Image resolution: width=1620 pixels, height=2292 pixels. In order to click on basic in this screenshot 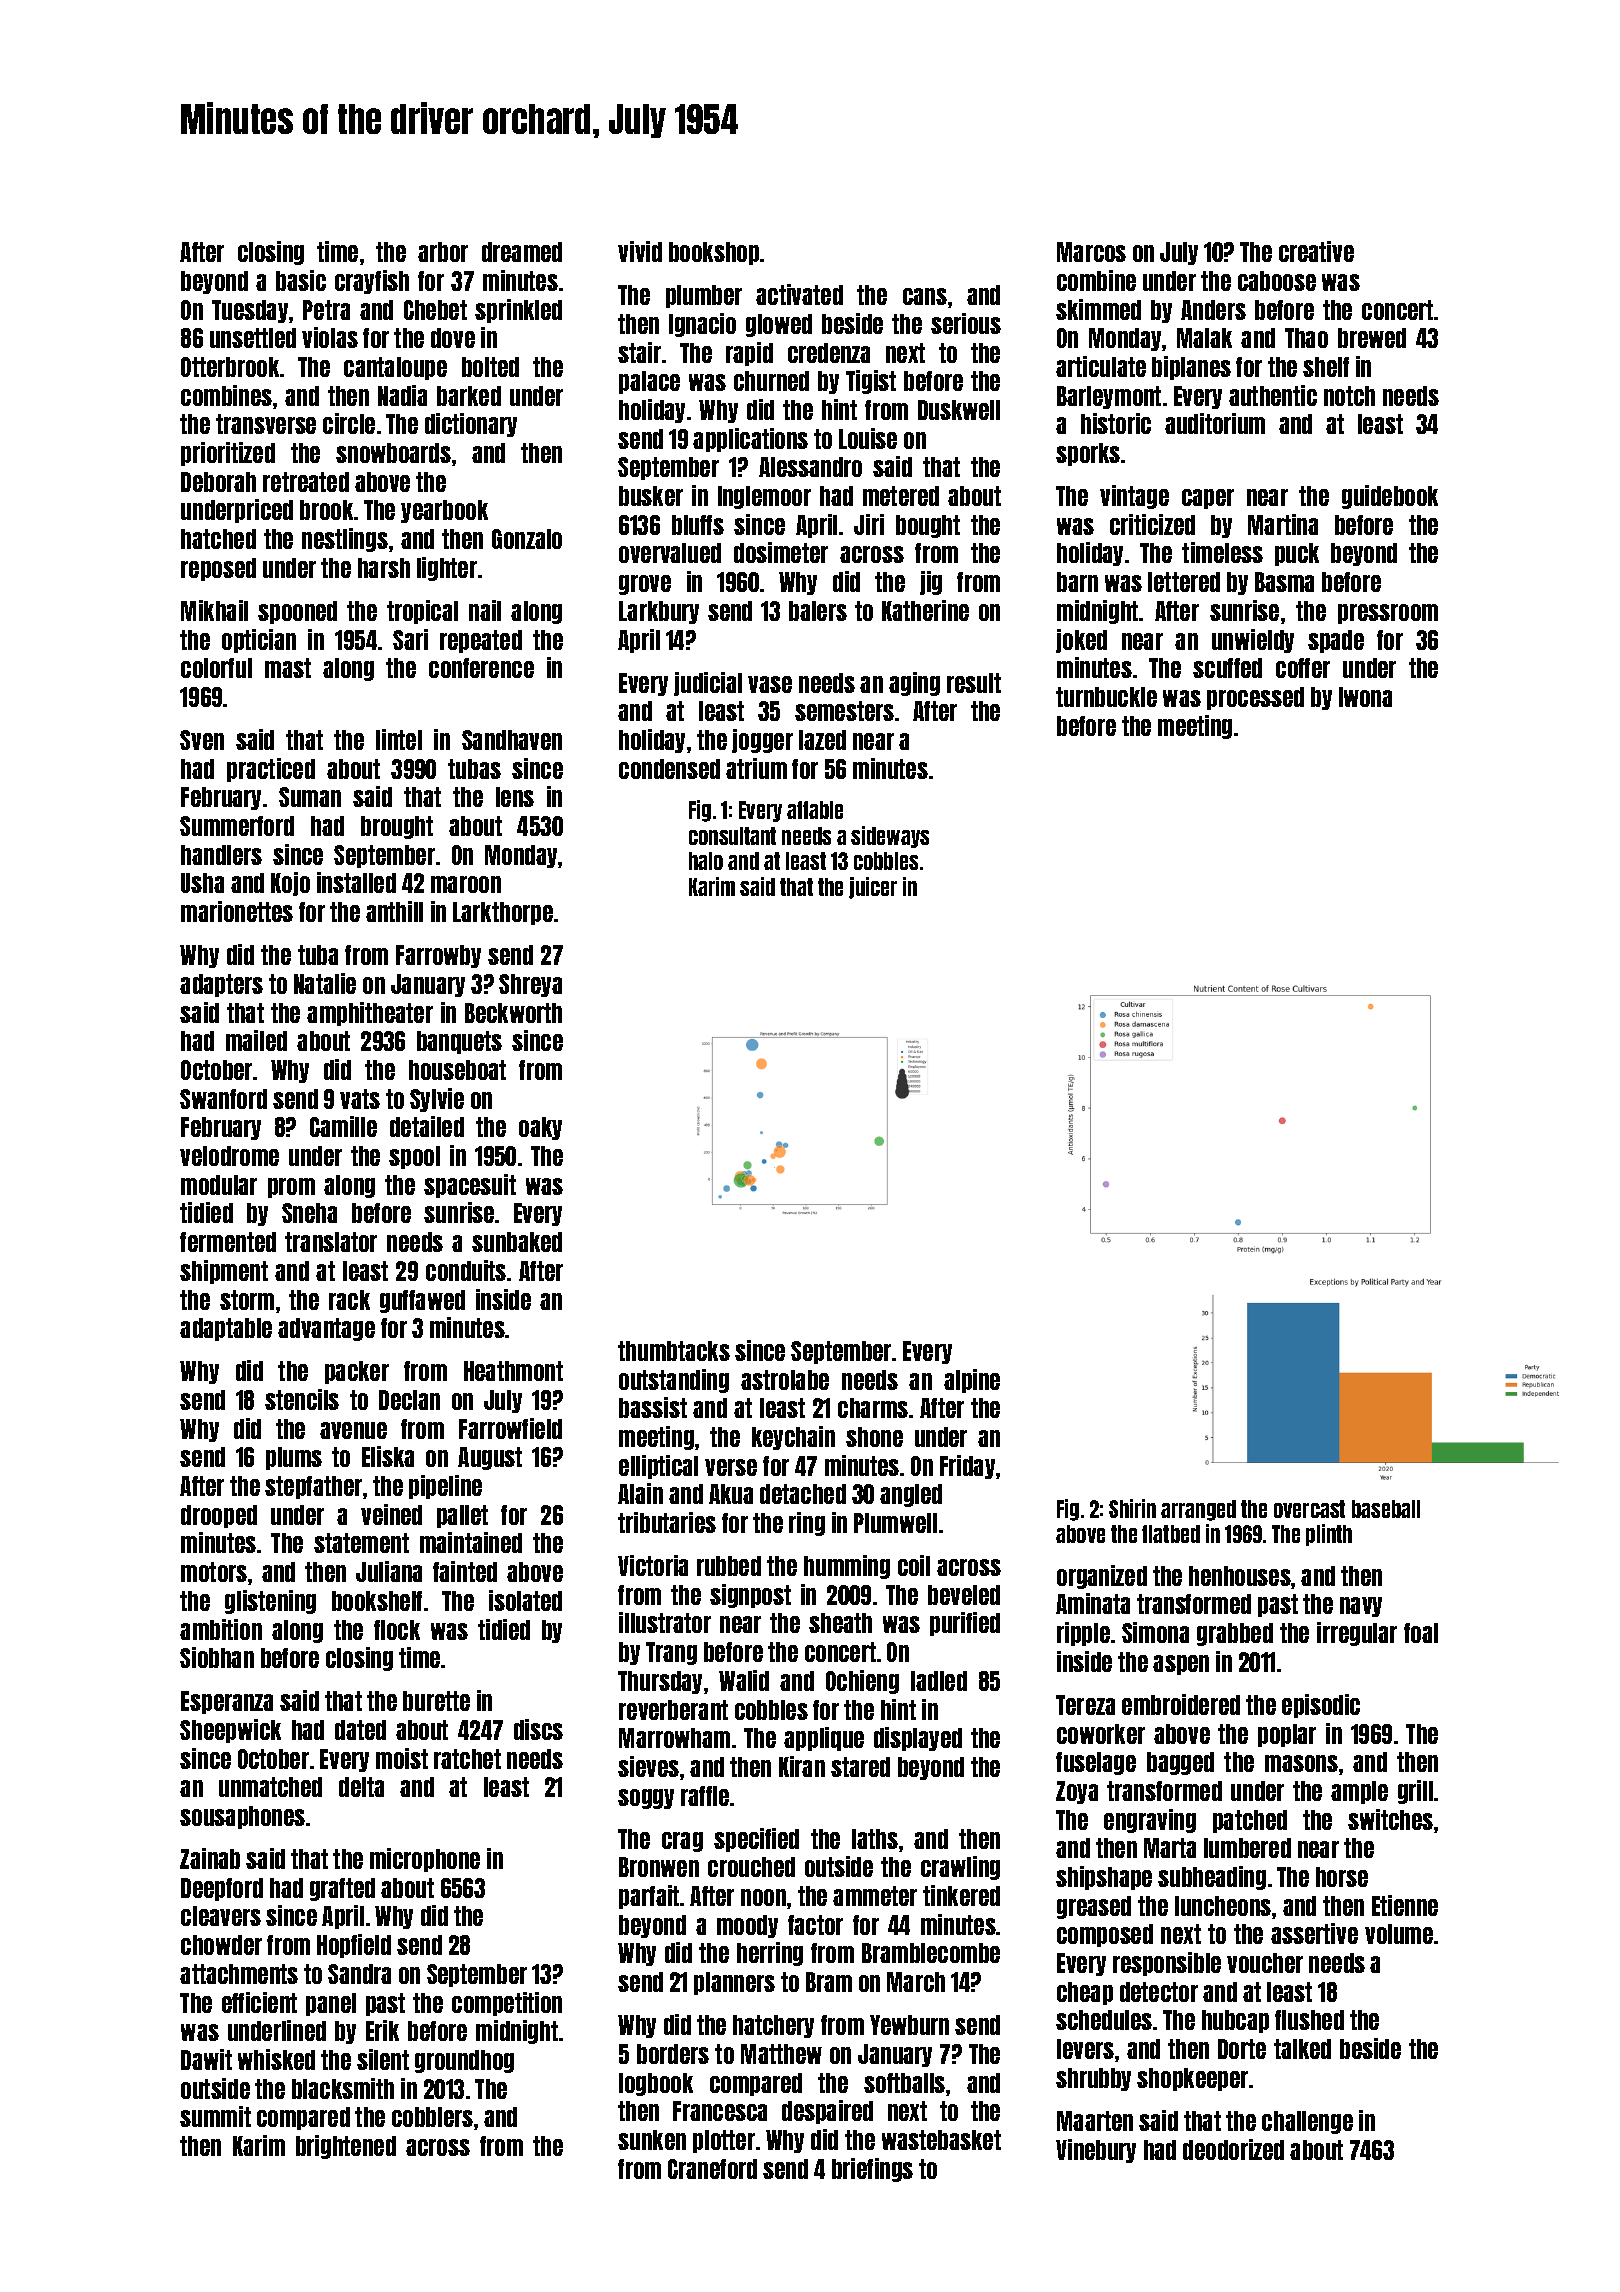, I will do `click(301, 280)`.
